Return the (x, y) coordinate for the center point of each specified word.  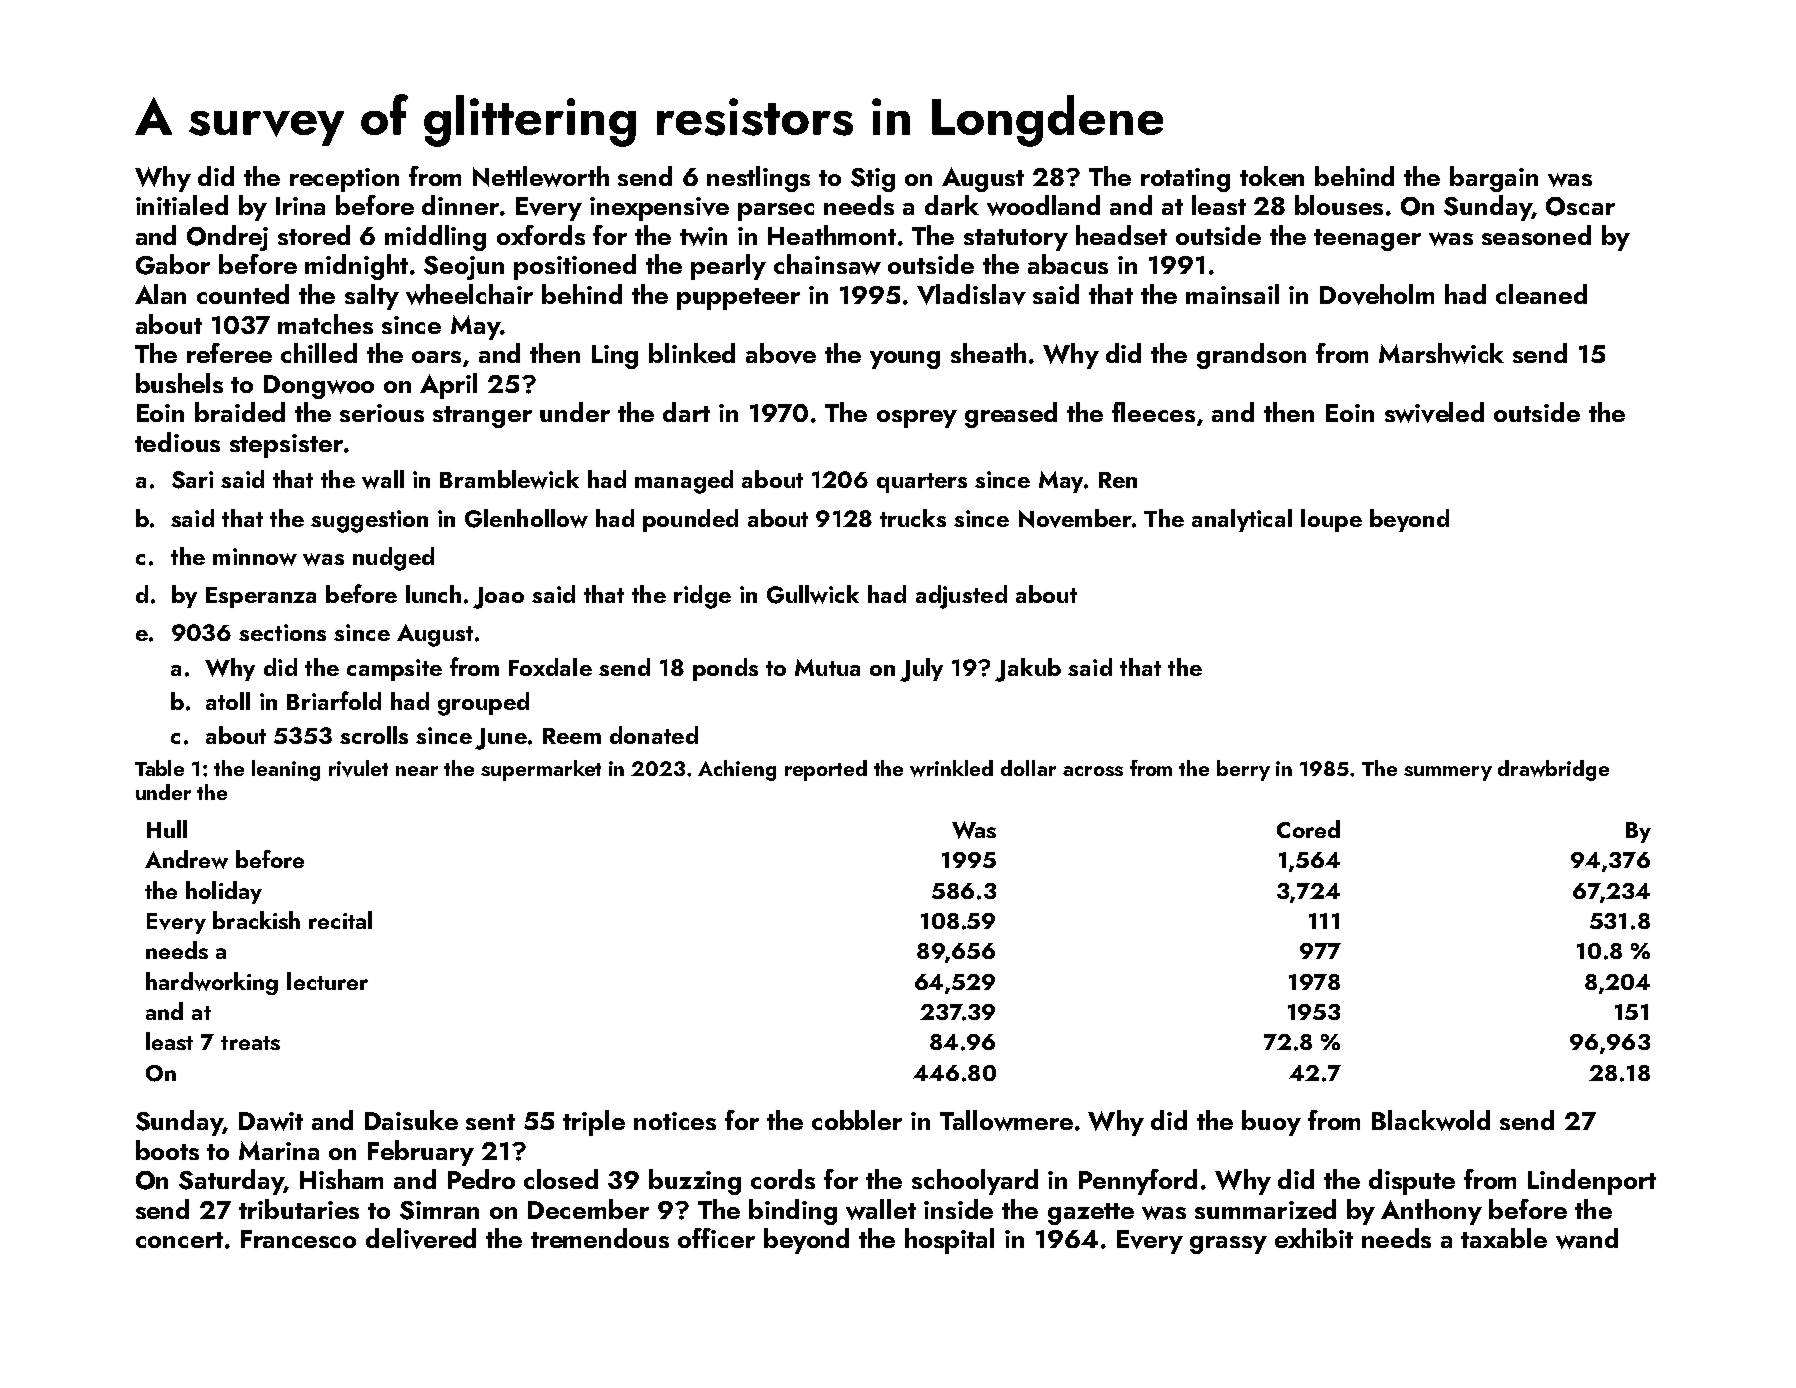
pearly (728, 267)
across (1093, 771)
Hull (167, 829)
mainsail (1232, 294)
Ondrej (227, 238)
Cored (1308, 829)
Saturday (231, 1182)
